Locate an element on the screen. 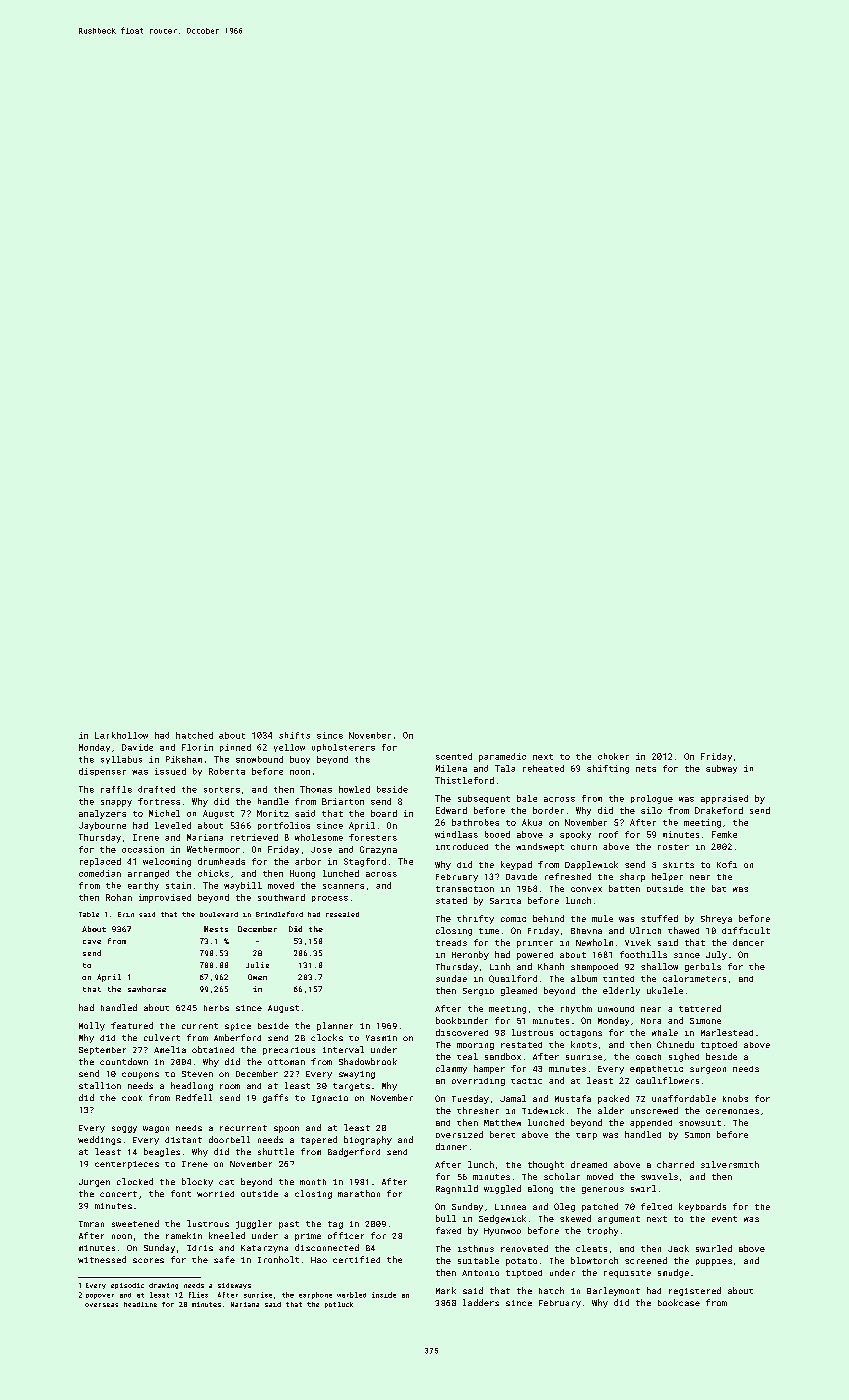 This screenshot has width=849, height=1400. subway is located at coordinates (721, 769).
